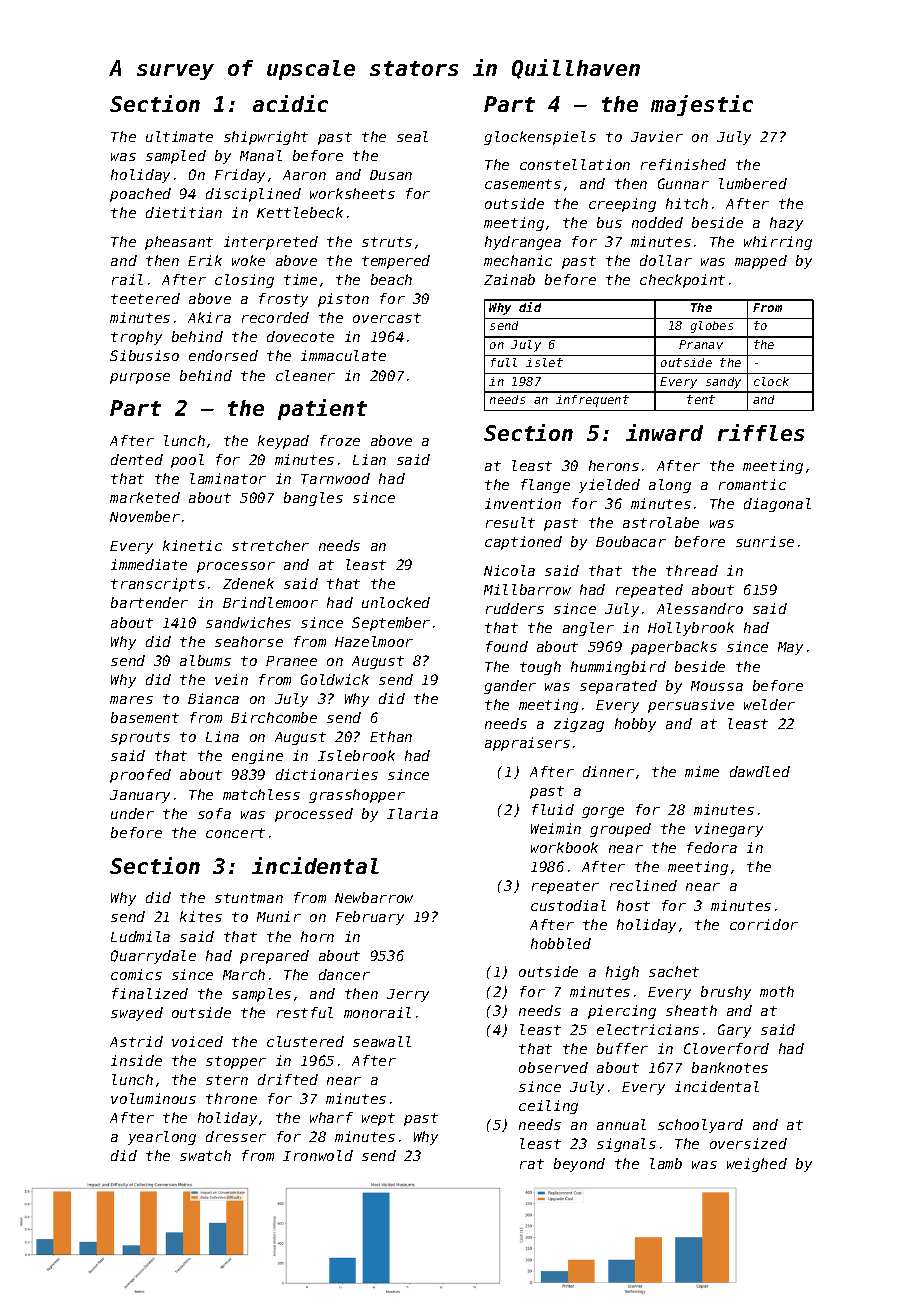  I want to click on dancer, so click(344, 974).
